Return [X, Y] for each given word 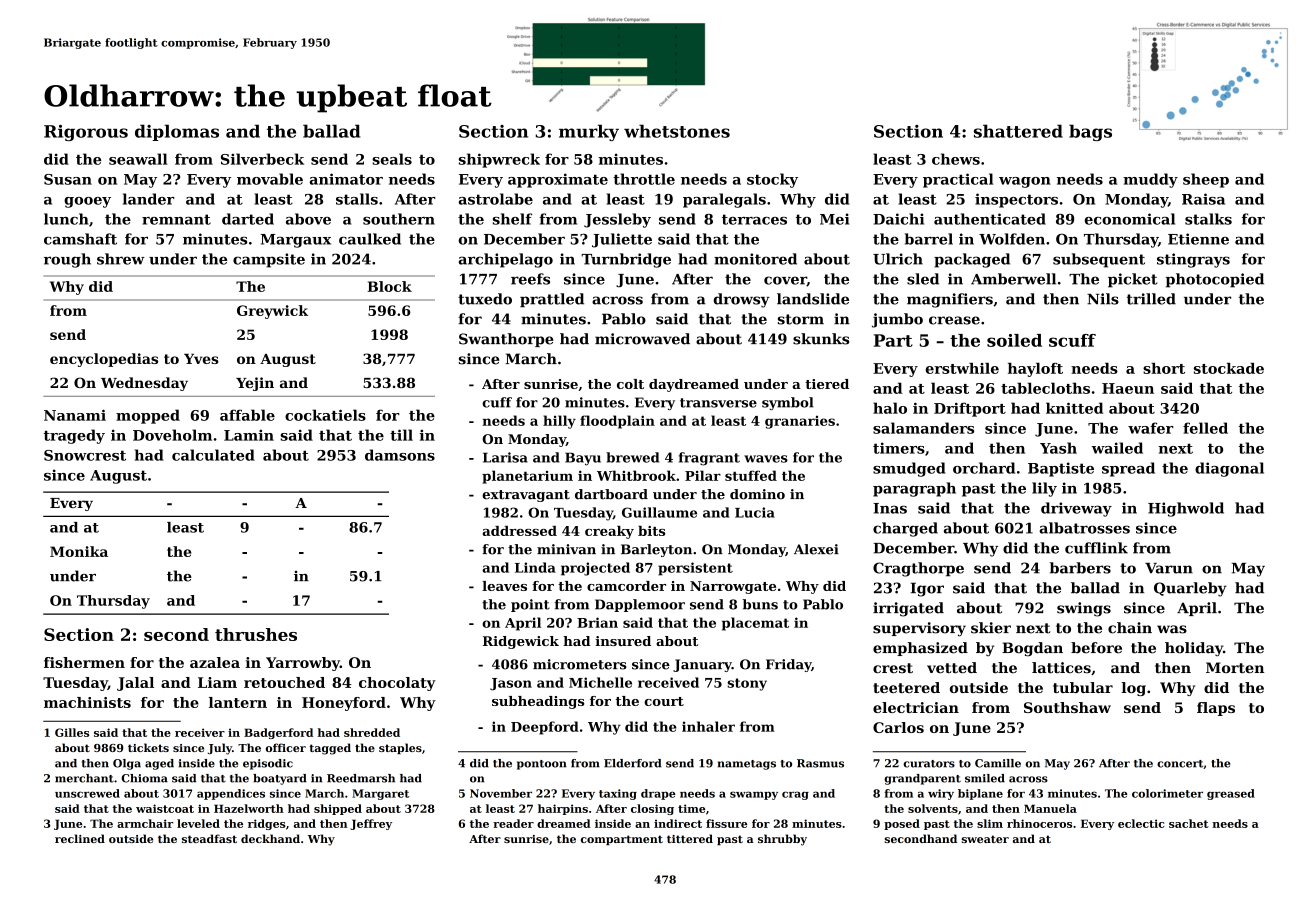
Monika [79, 551]
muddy [1150, 180]
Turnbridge [626, 260]
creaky [609, 532]
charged [905, 529]
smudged [909, 469]
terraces [754, 219]
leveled [198, 823]
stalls [357, 199]
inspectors [1016, 200]
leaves [504, 586]
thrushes [256, 634]
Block [389, 286]
